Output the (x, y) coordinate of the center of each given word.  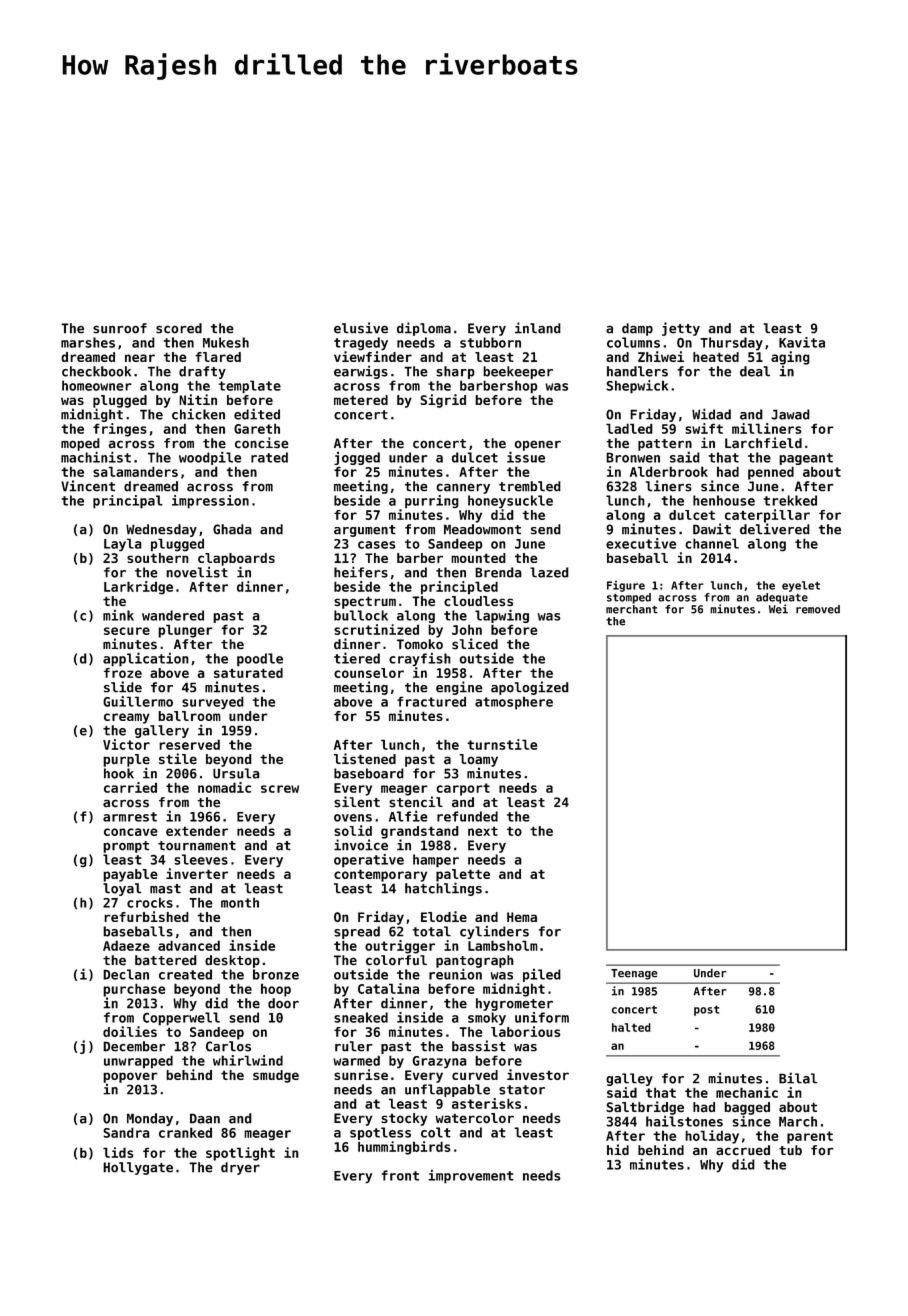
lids (118, 1152)
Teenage (634, 974)
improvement (471, 1177)
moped (80, 444)
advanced (189, 945)
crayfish (420, 659)
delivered (775, 529)
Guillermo (138, 701)
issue (526, 457)
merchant (632, 609)
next (483, 831)
